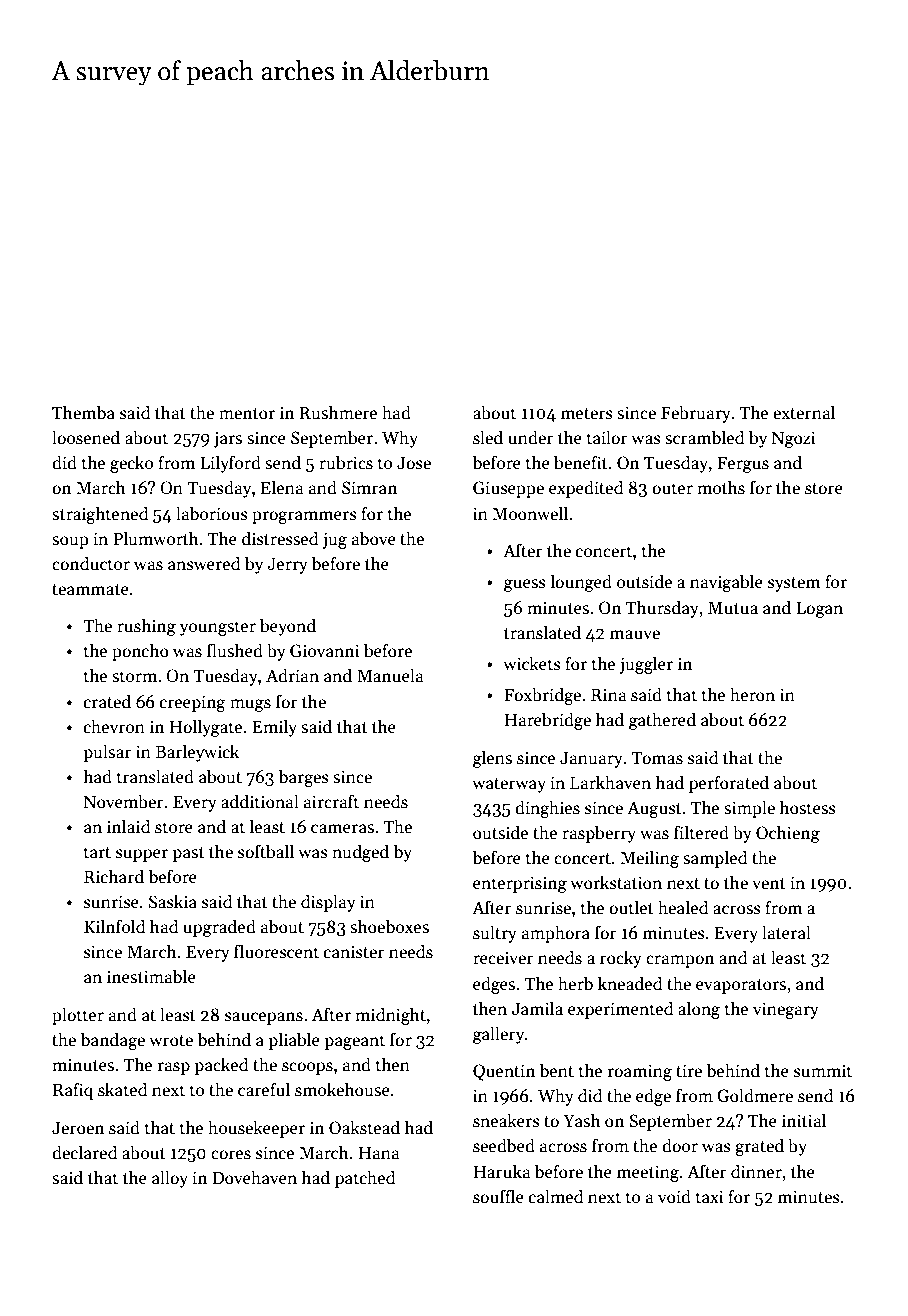  Describe the element at coordinates (107, 753) in the document. I see `pulsar` at that location.
